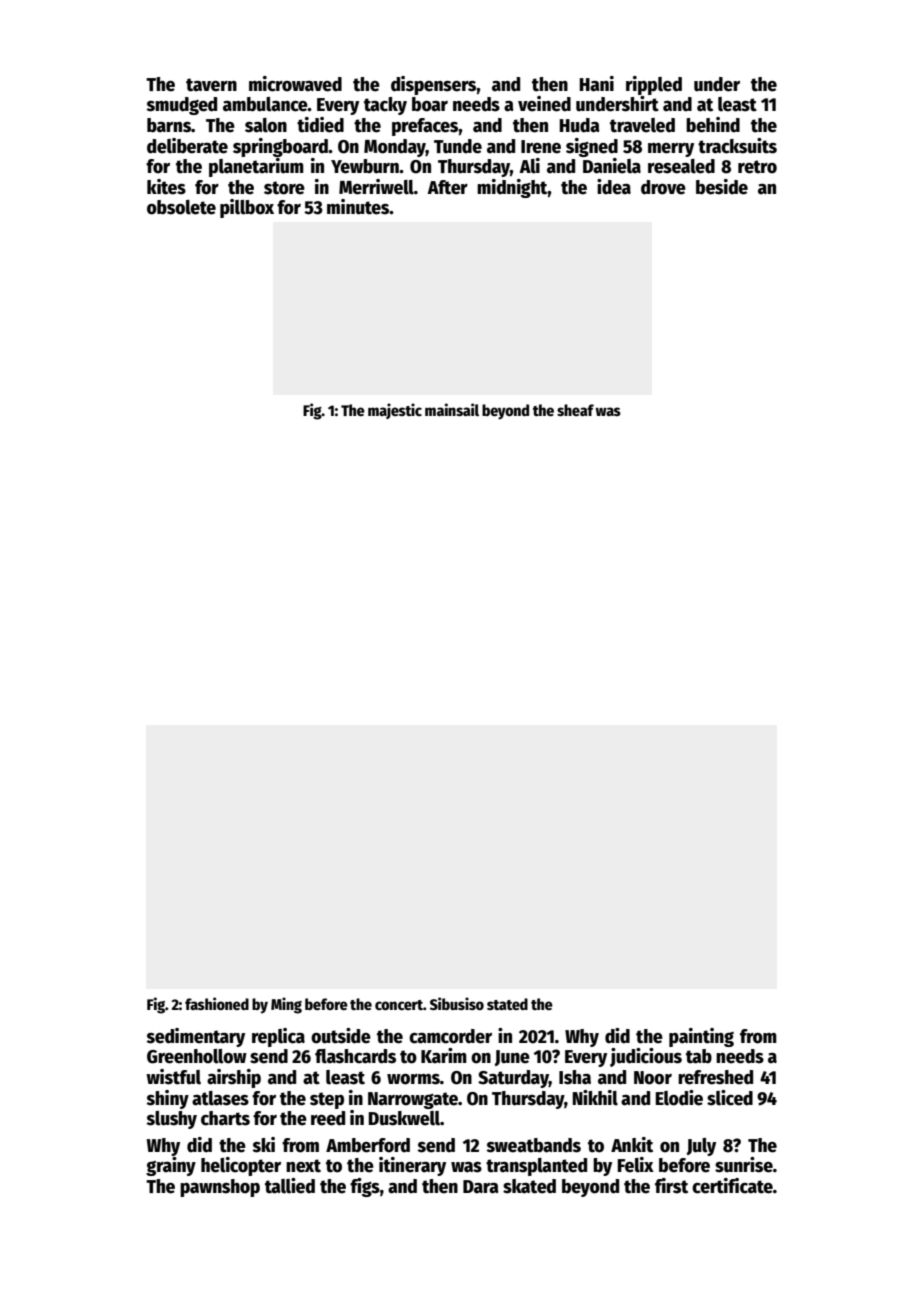 Image resolution: width=924 pixels, height=1311 pixels. I want to click on sheaf, so click(575, 410).
